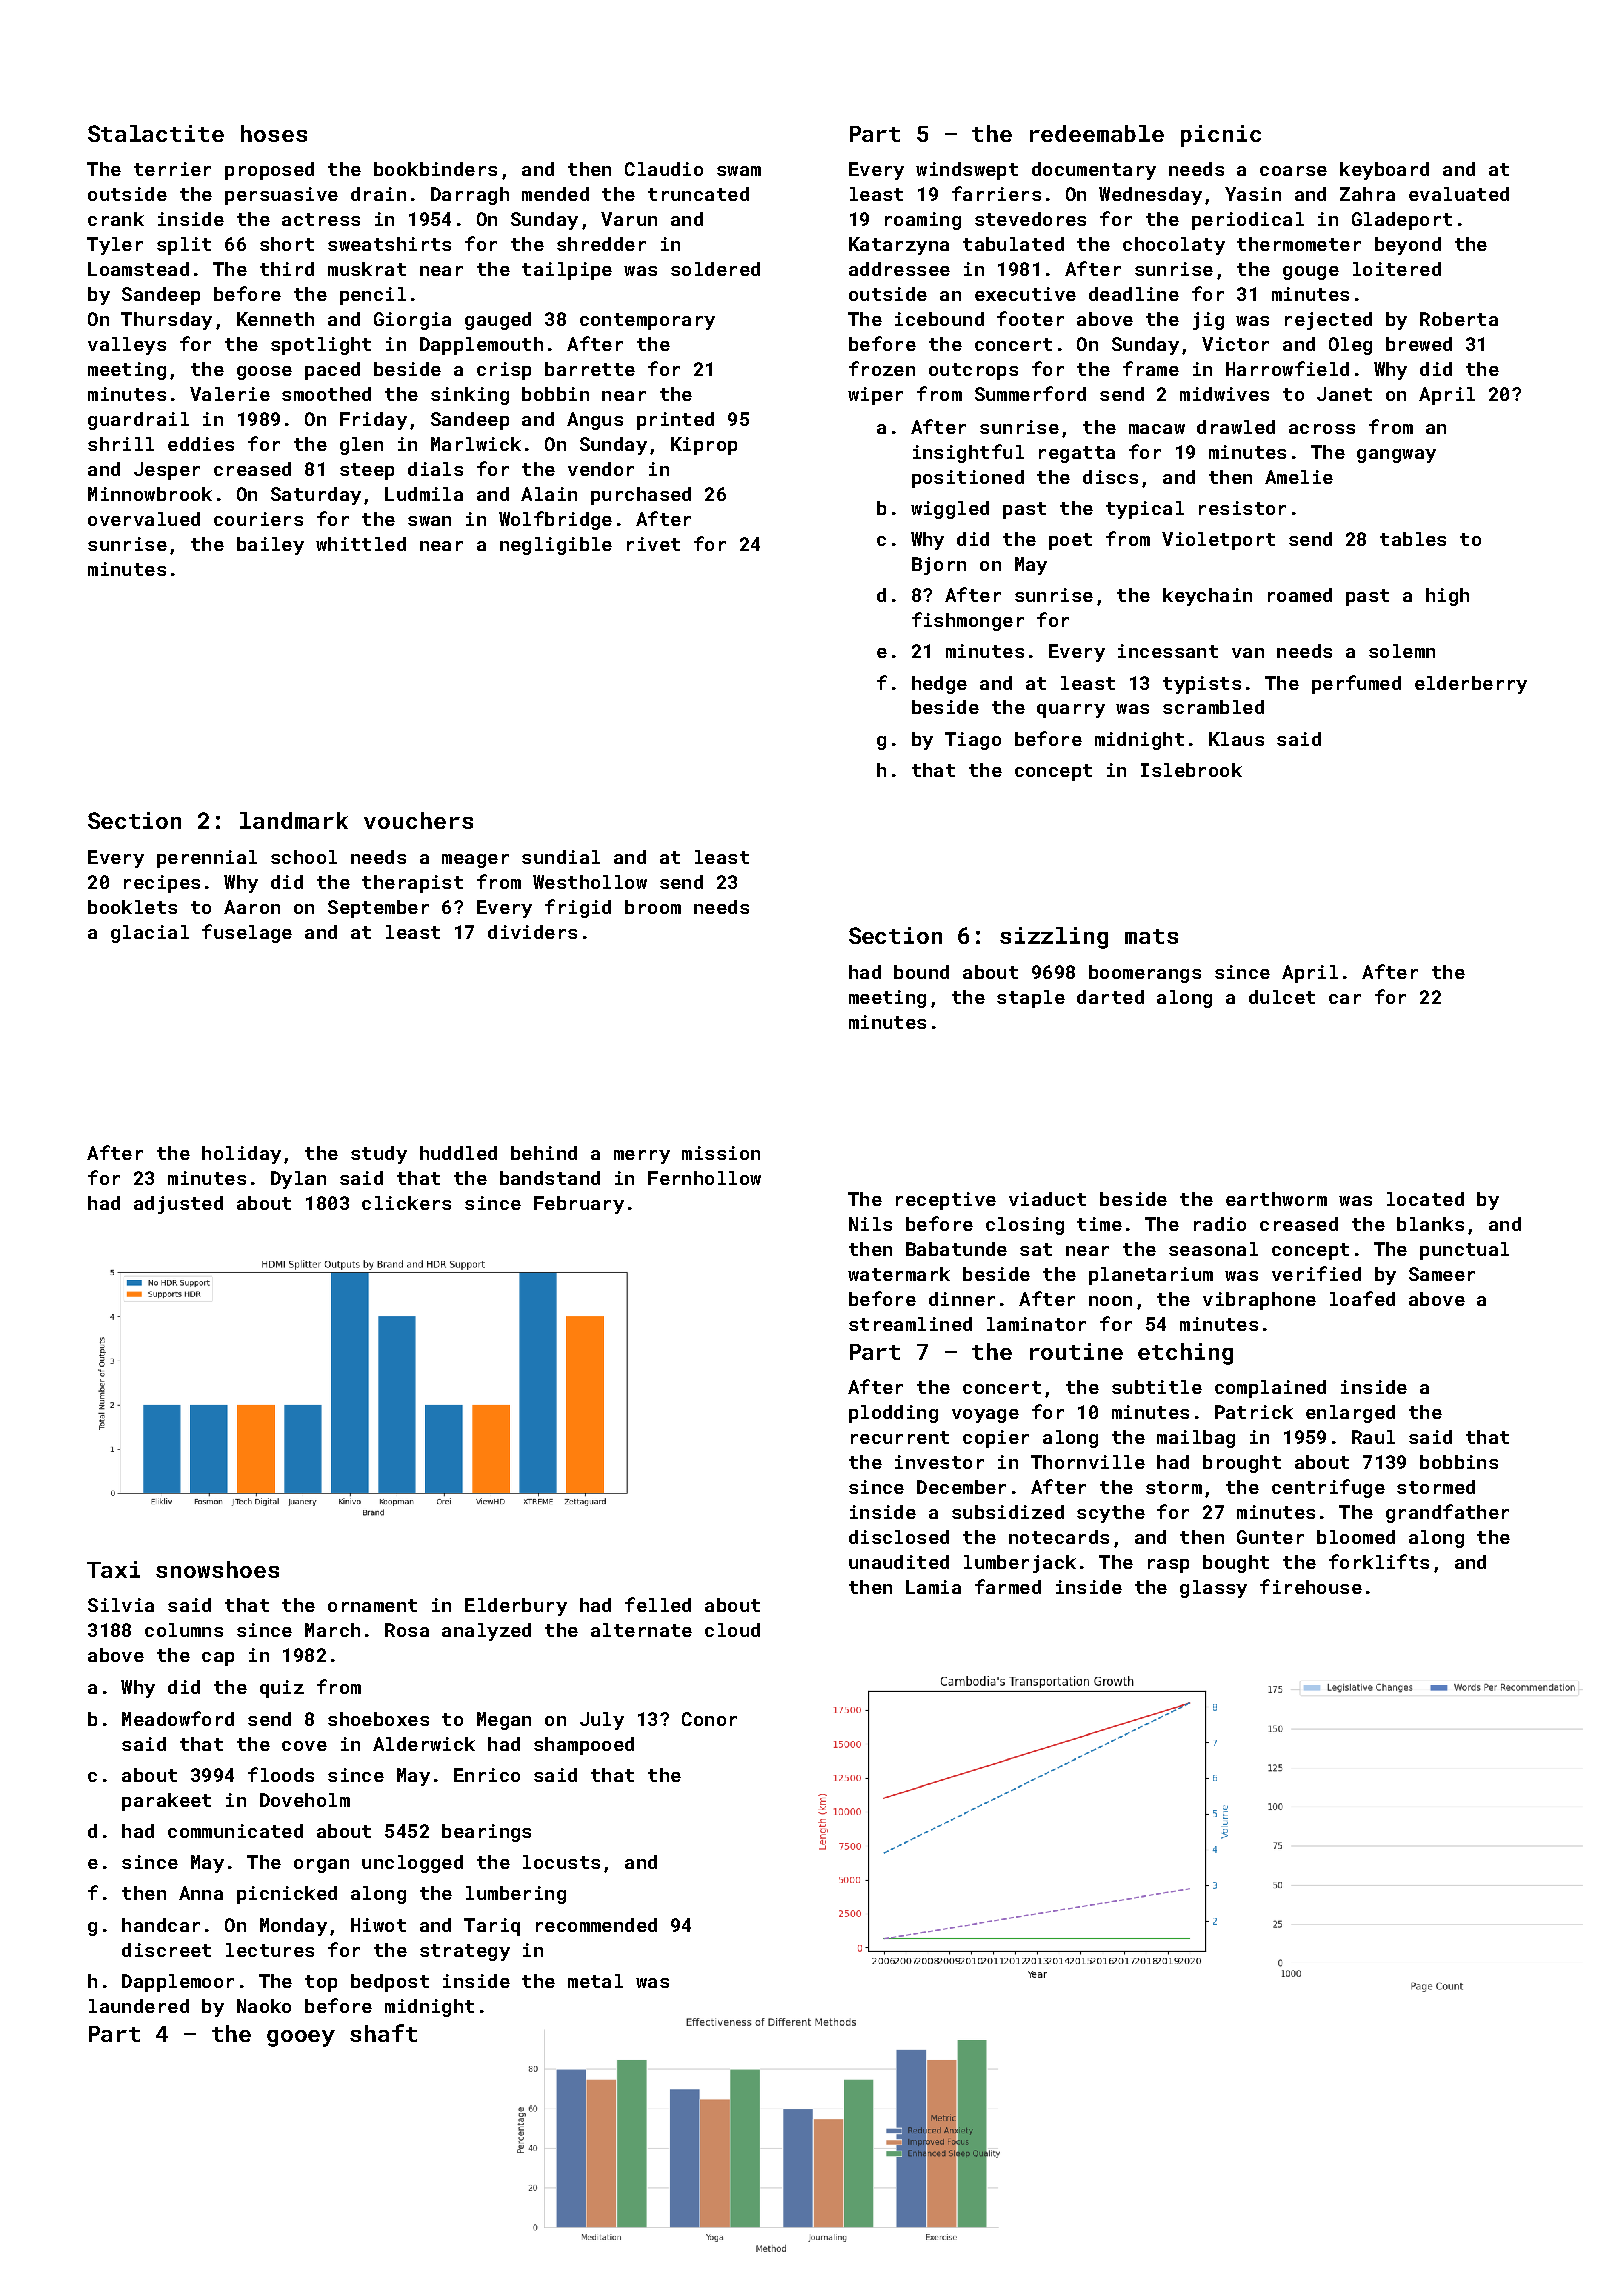  I want to click on mats, so click(1151, 936).
